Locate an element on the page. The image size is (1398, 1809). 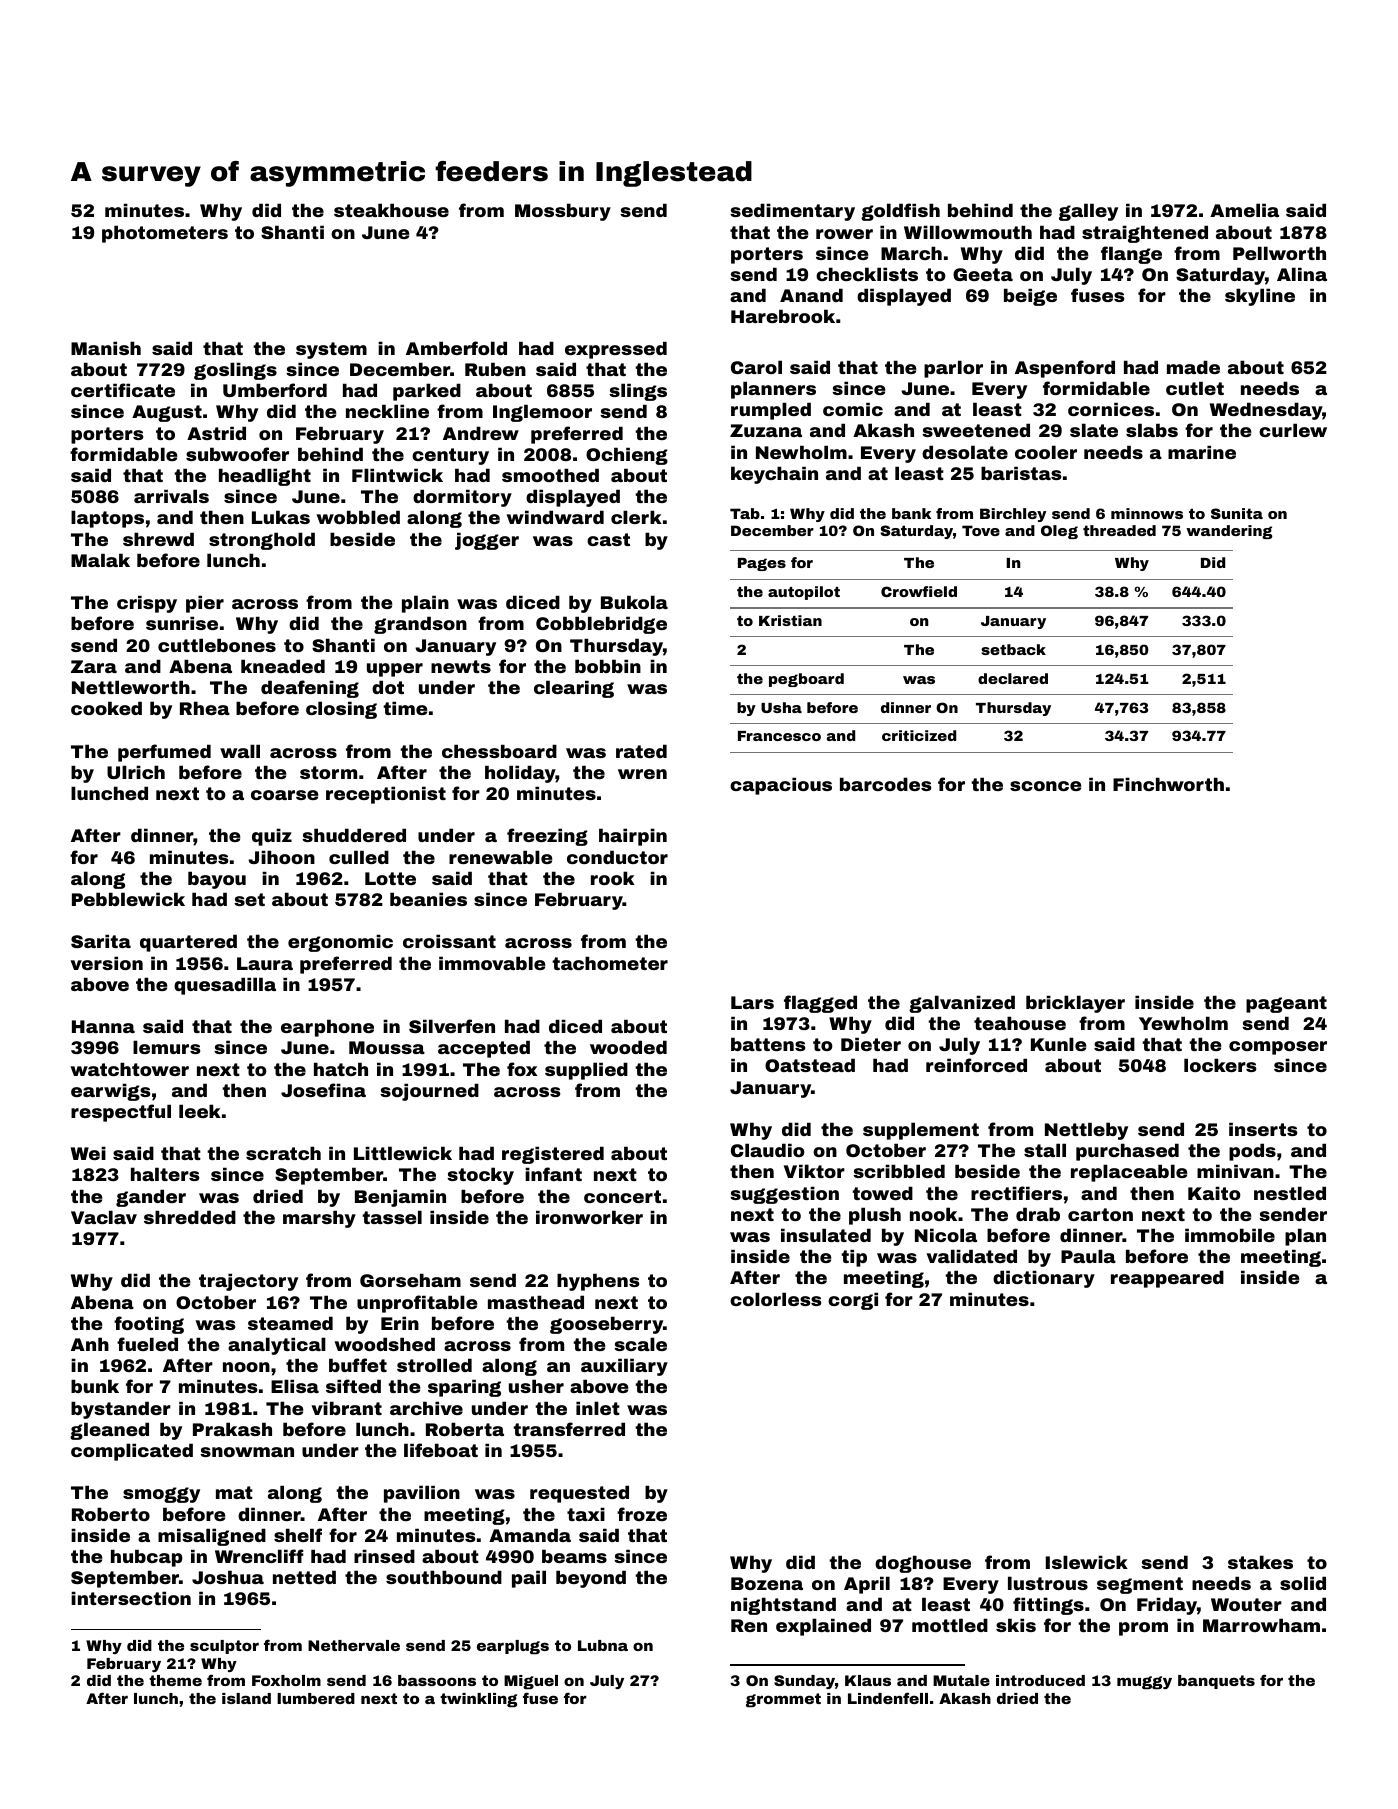
corgi is located at coordinates (853, 1301).
